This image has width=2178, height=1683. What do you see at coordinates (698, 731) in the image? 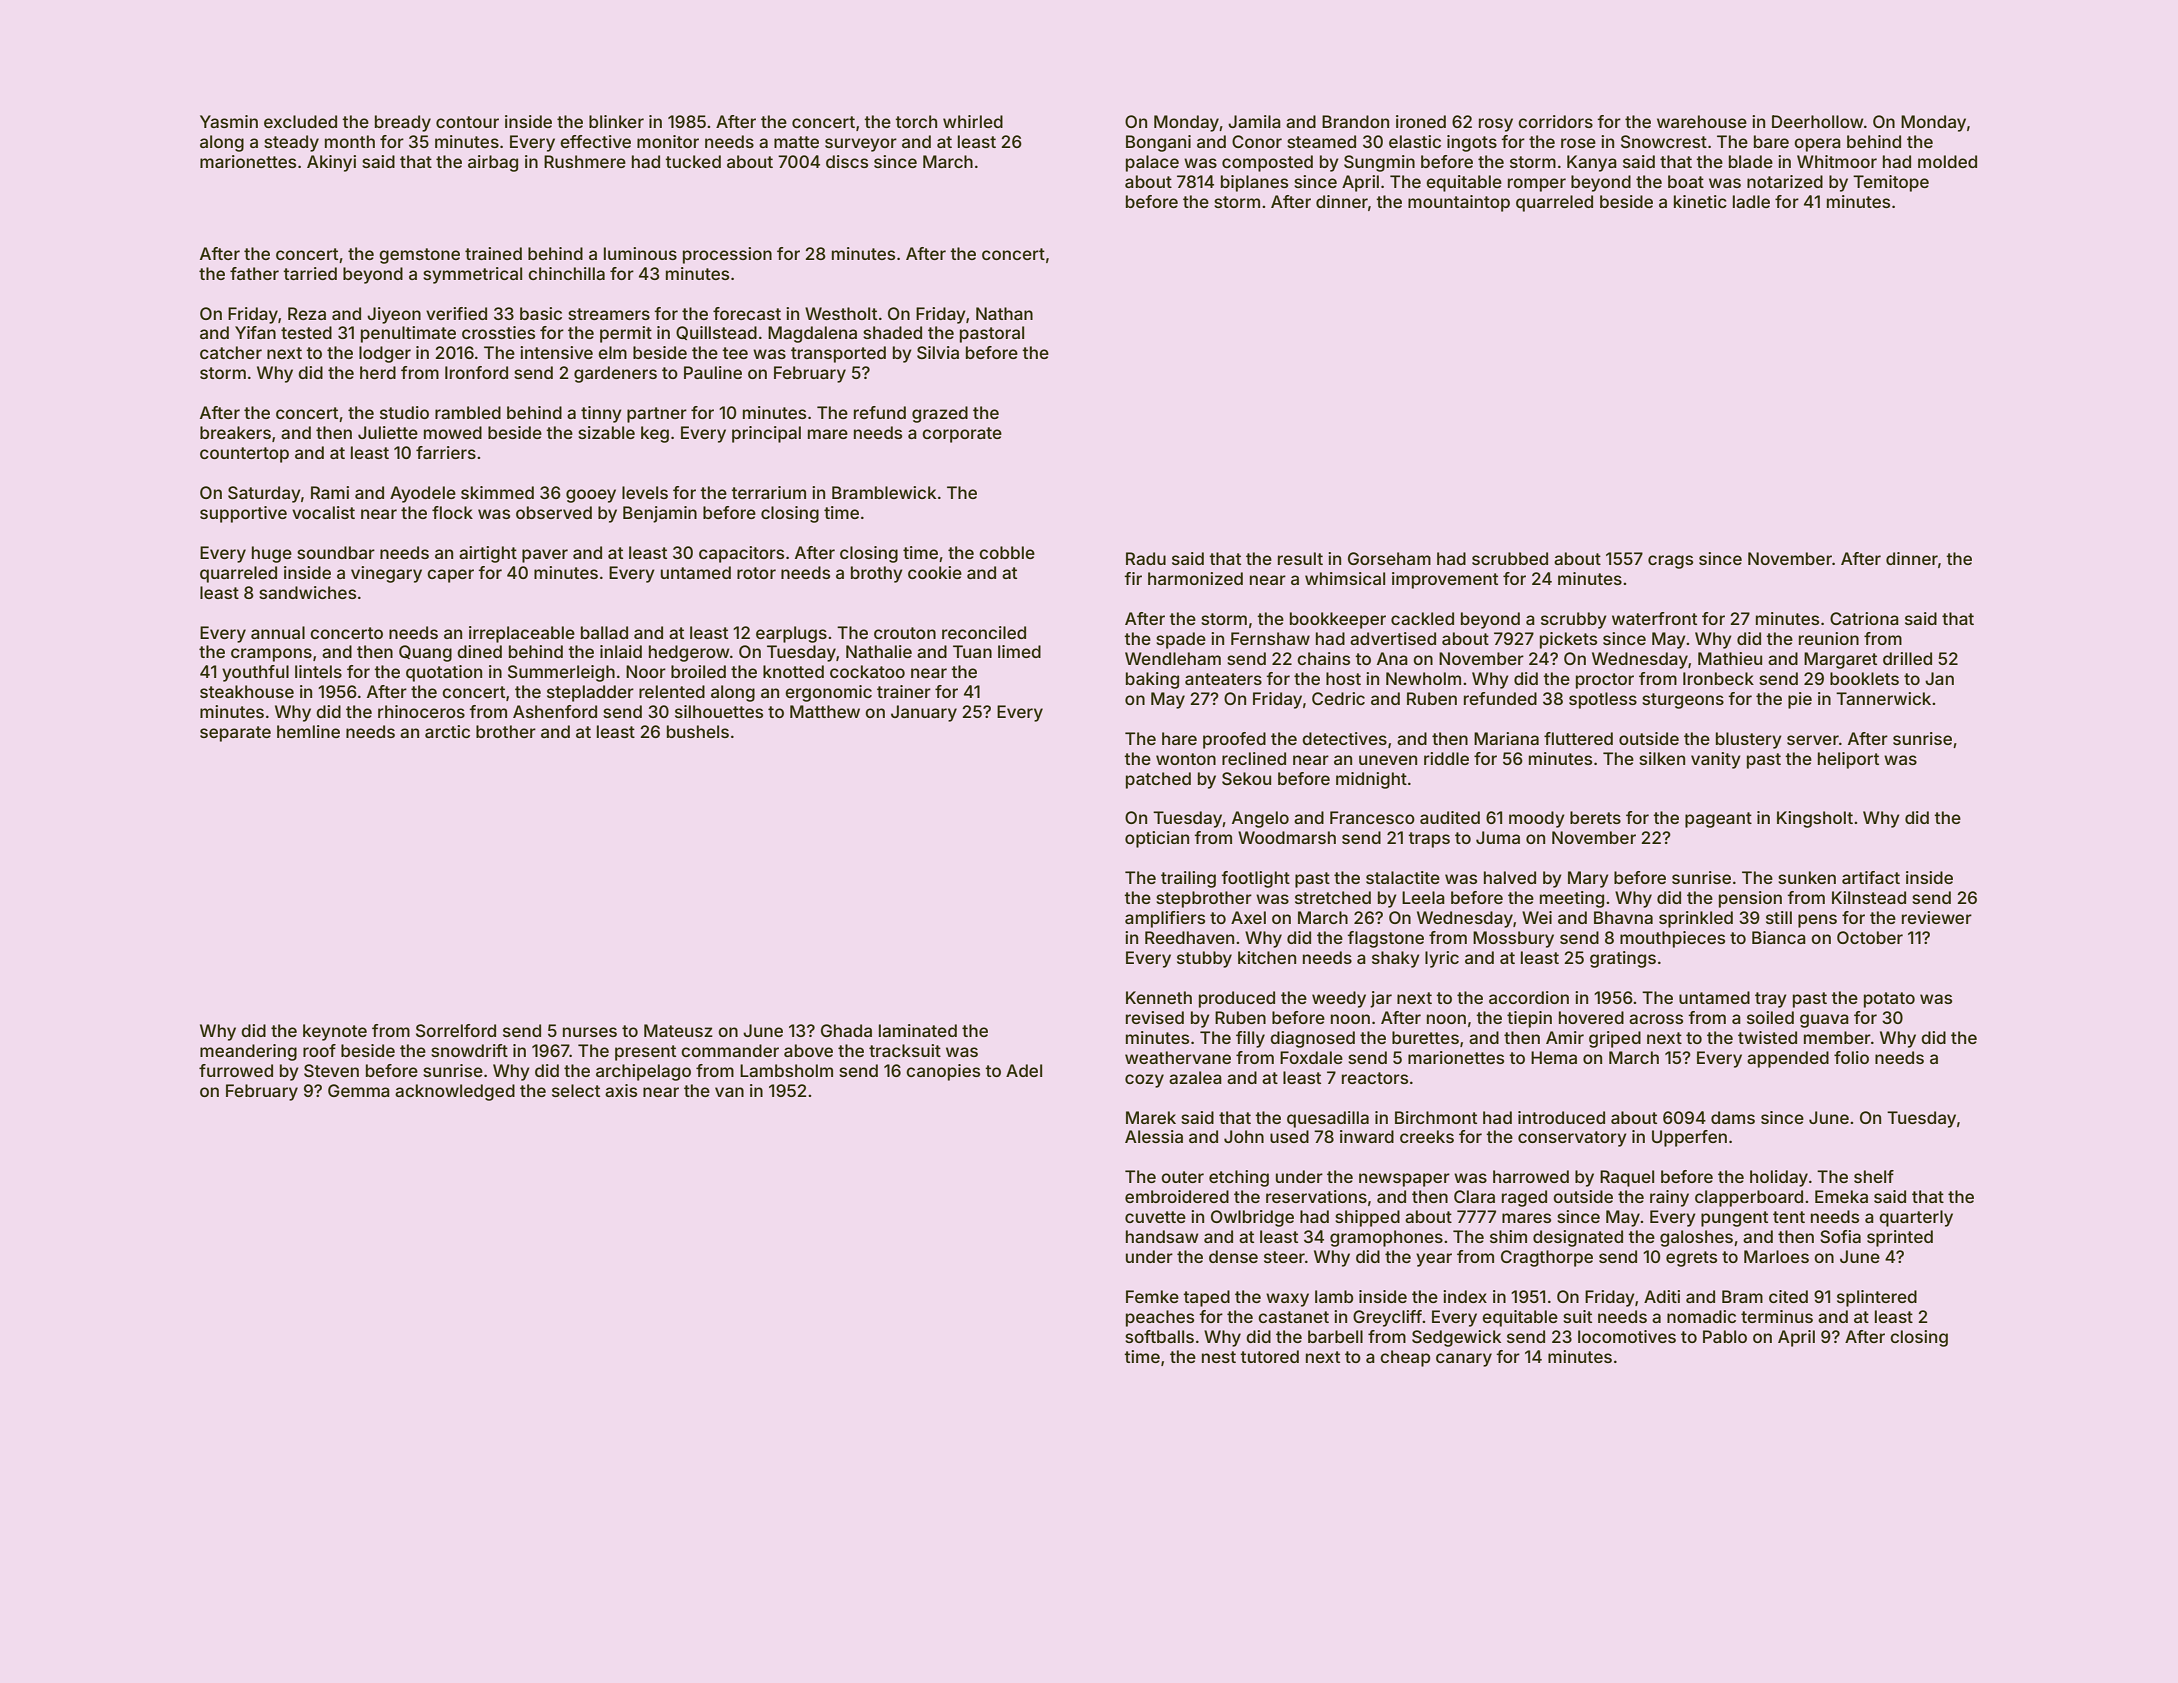
I see `bushels` at bounding box center [698, 731].
